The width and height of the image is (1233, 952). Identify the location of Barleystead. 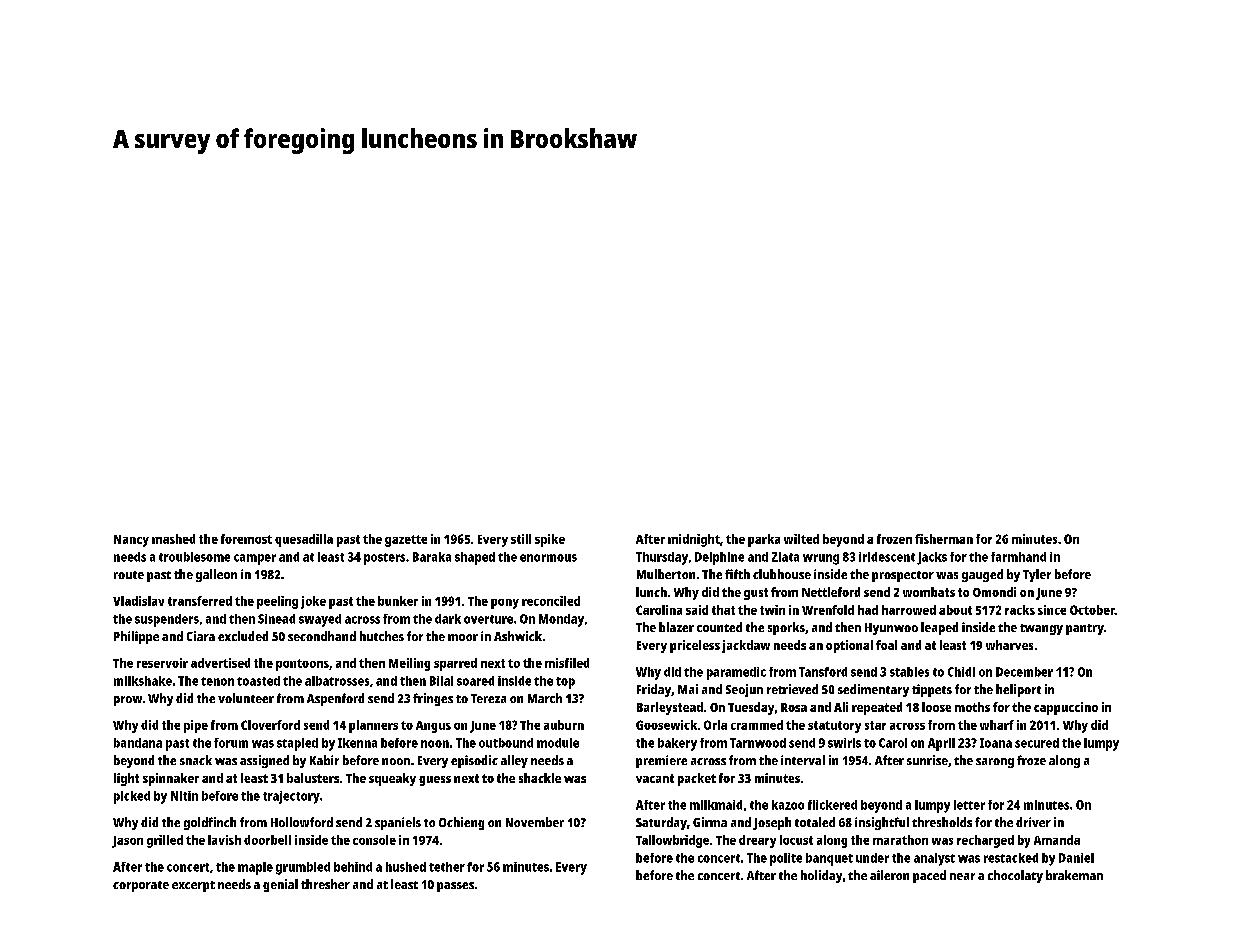
(670, 708).
